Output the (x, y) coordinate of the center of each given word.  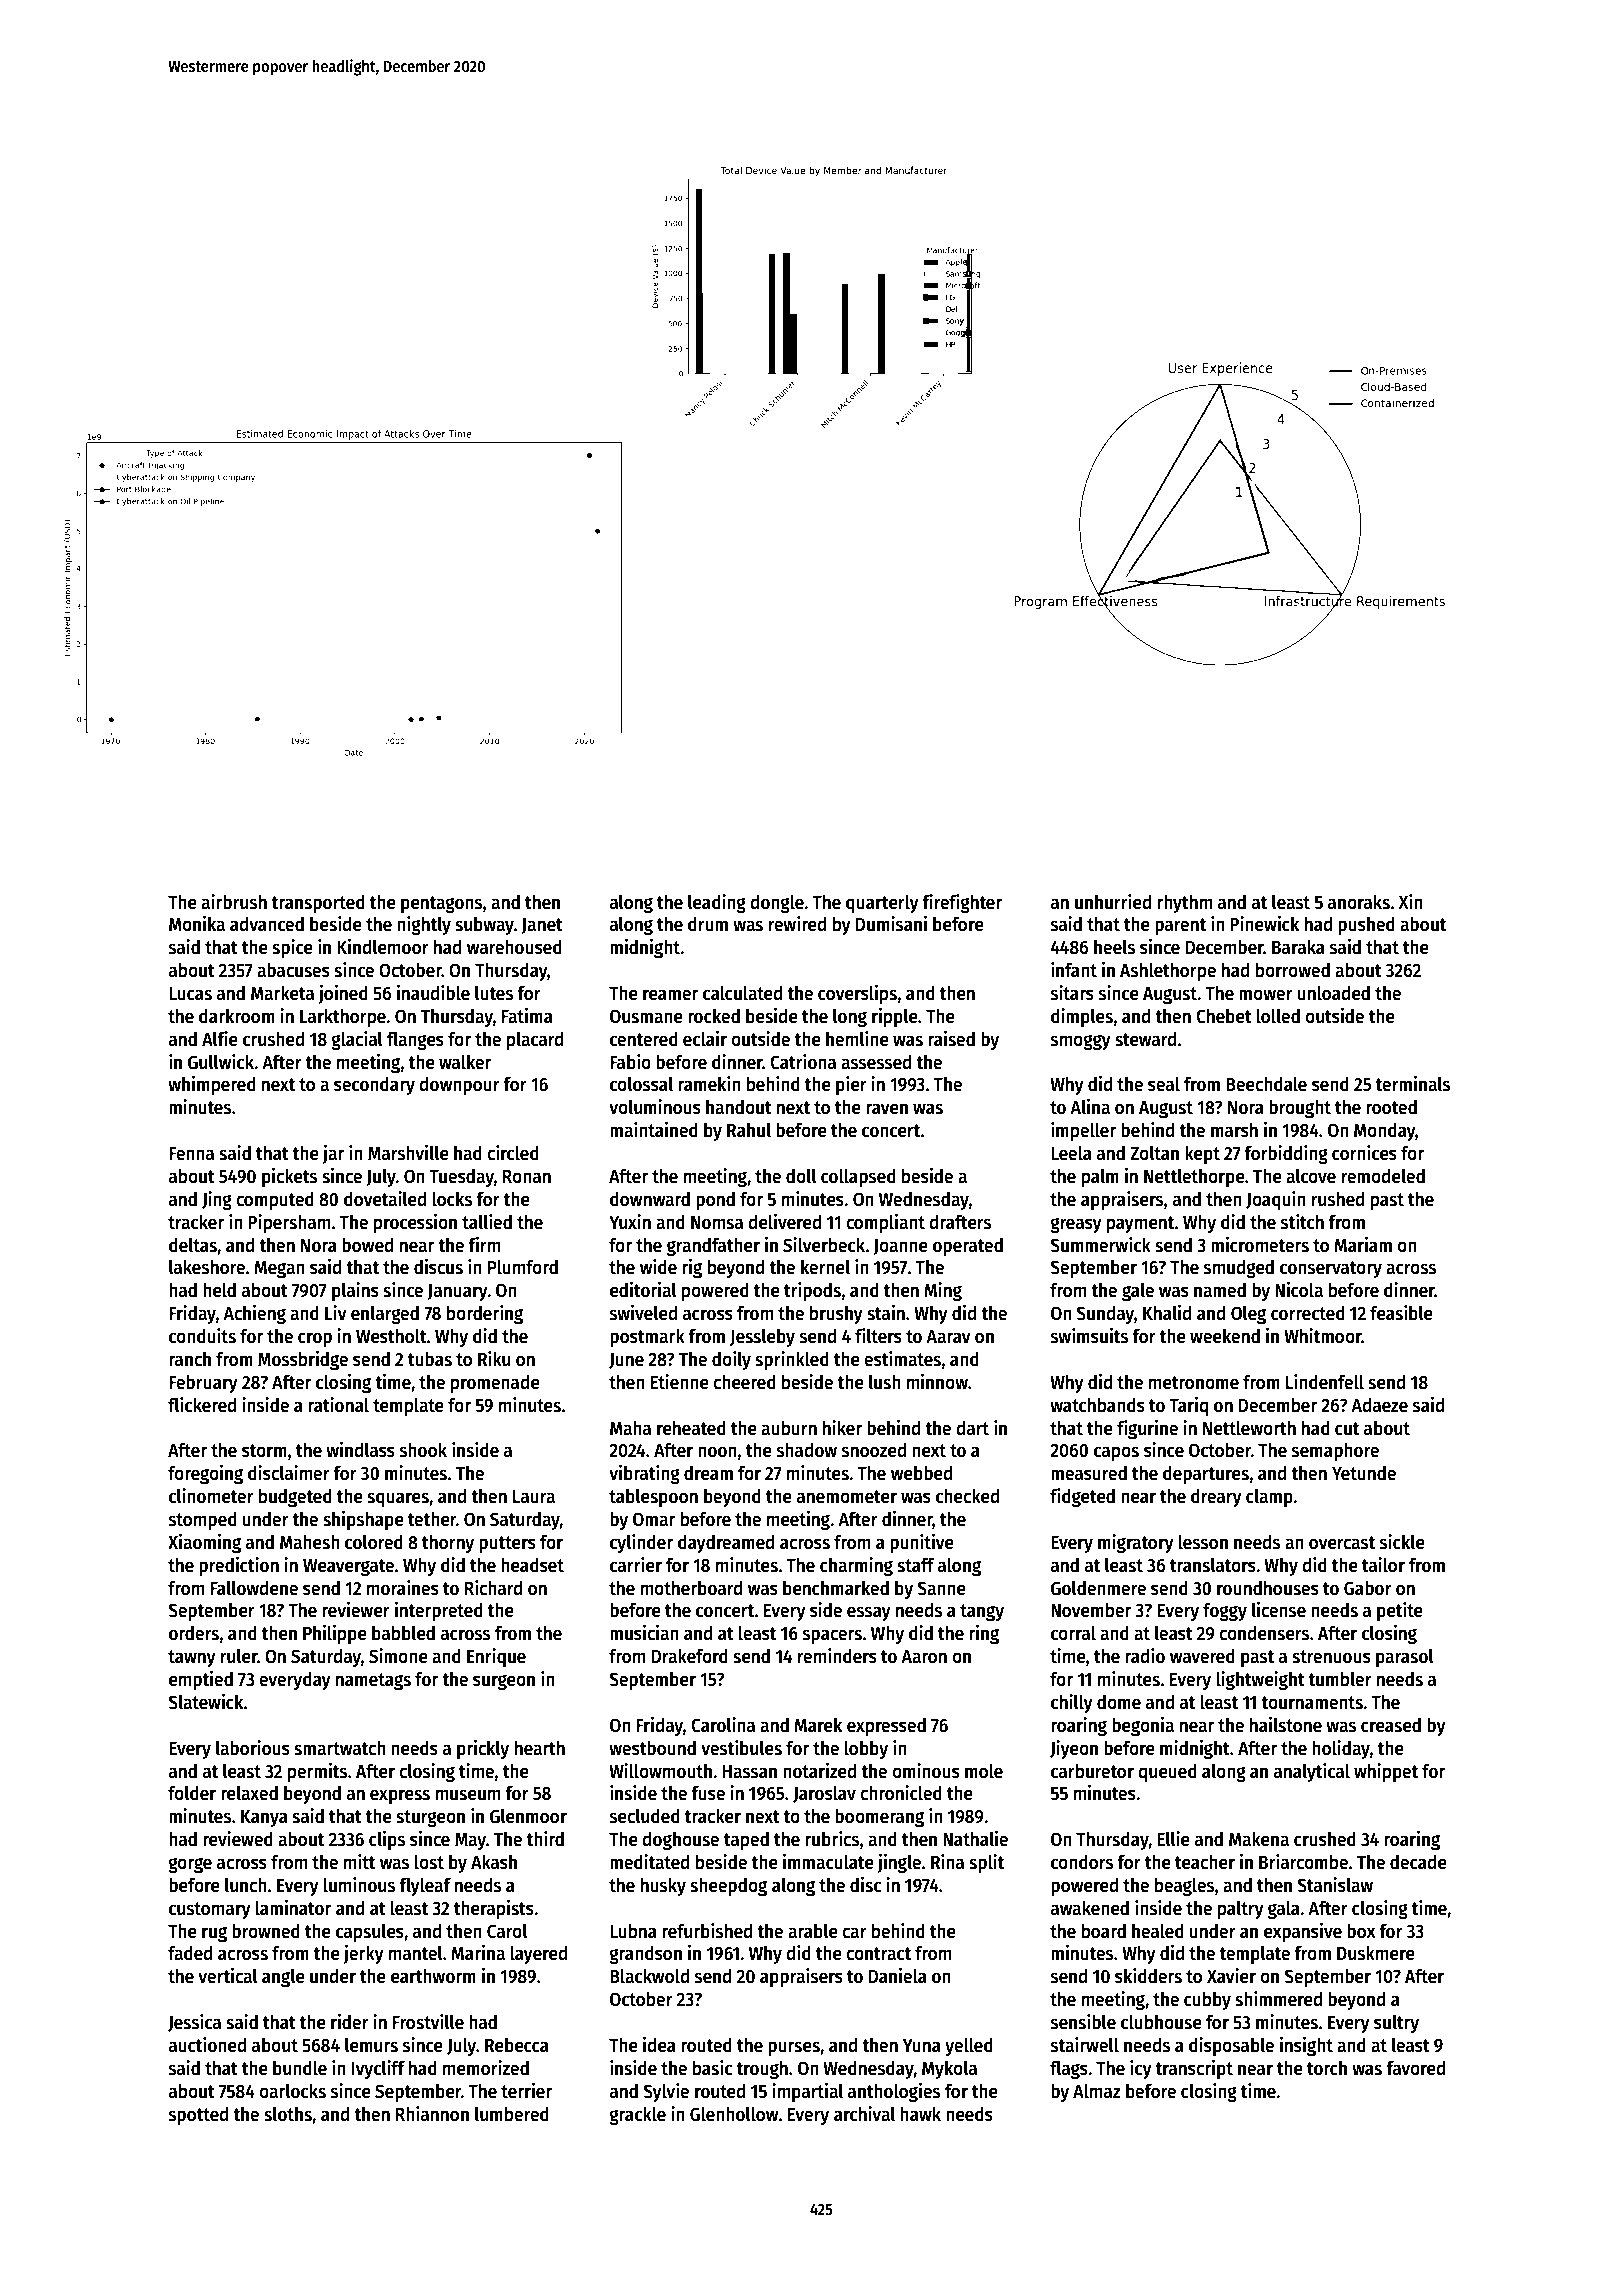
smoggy (1080, 1042)
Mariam (1363, 1245)
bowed (367, 1245)
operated (968, 1246)
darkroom (237, 1016)
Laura (534, 1497)
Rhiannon (432, 2114)
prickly (483, 1749)
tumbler (1340, 1679)
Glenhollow (734, 2114)
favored (1415, 2068)
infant (1074, 970)
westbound (652, 1748)
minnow (937, 1382)
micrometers (1260, 1245)
